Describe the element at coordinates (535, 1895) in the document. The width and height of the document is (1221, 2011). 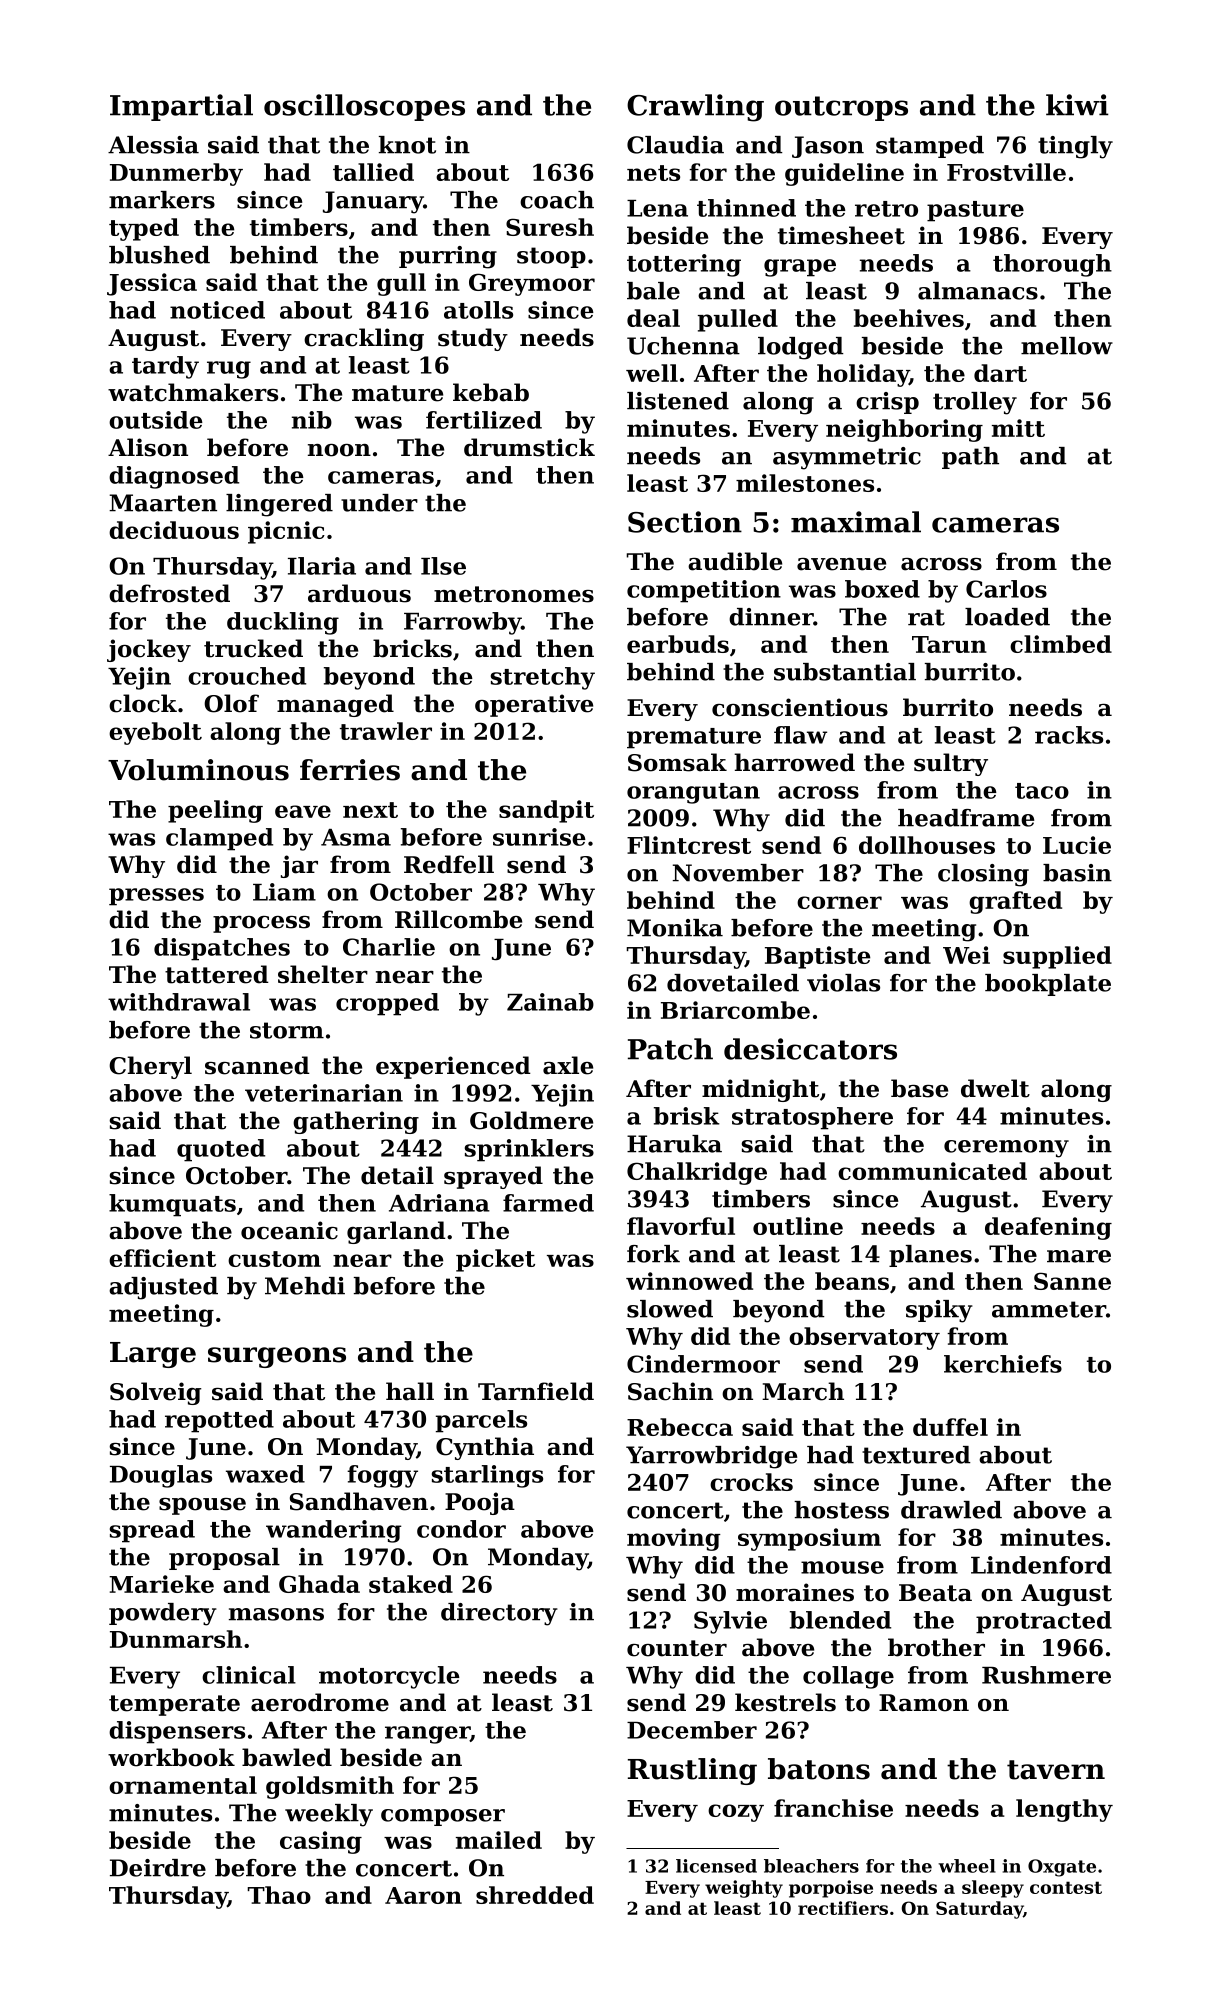
I see `shredded` at that location.
